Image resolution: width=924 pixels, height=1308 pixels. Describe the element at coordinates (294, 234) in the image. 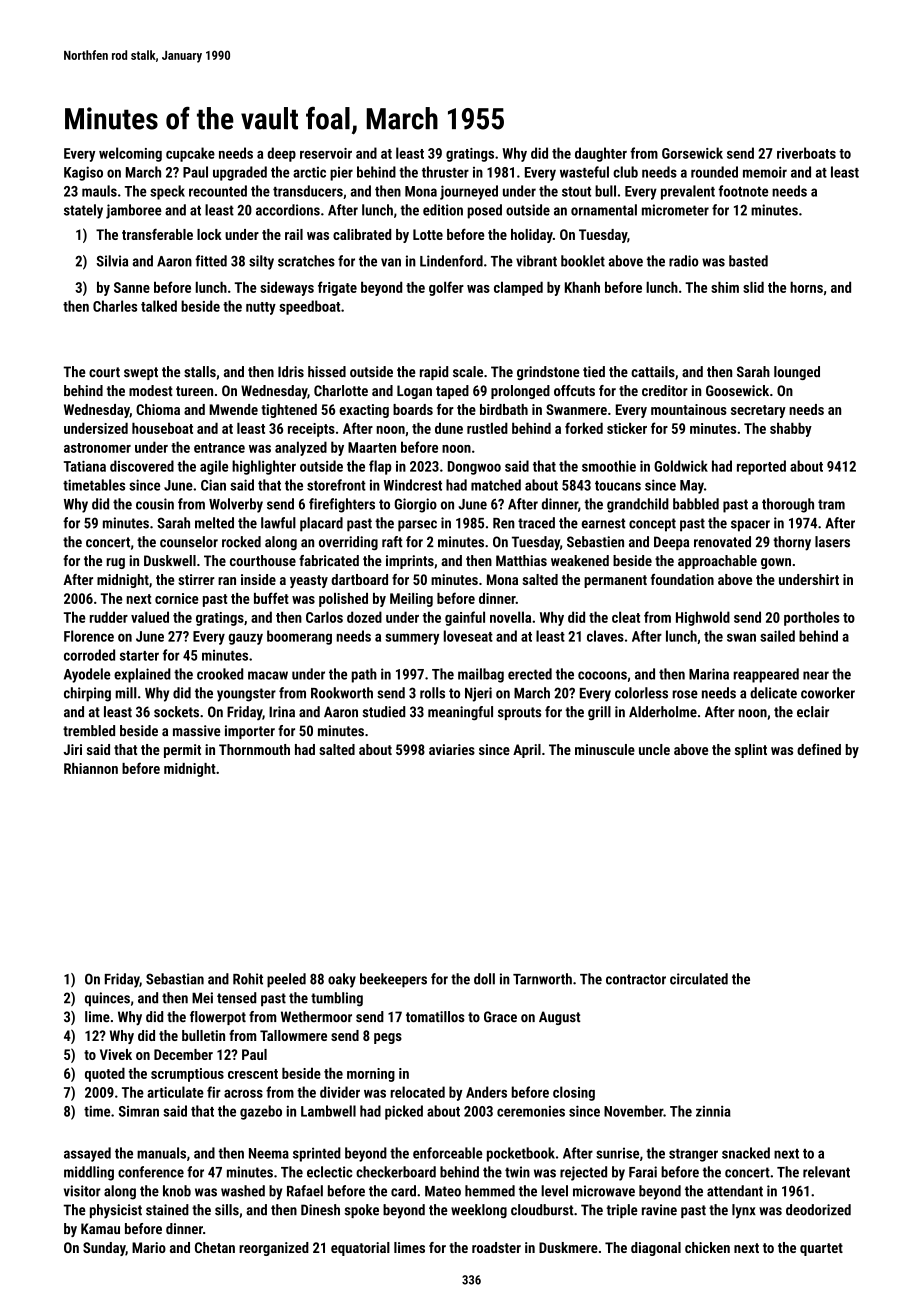

I see `rail` at that location.
